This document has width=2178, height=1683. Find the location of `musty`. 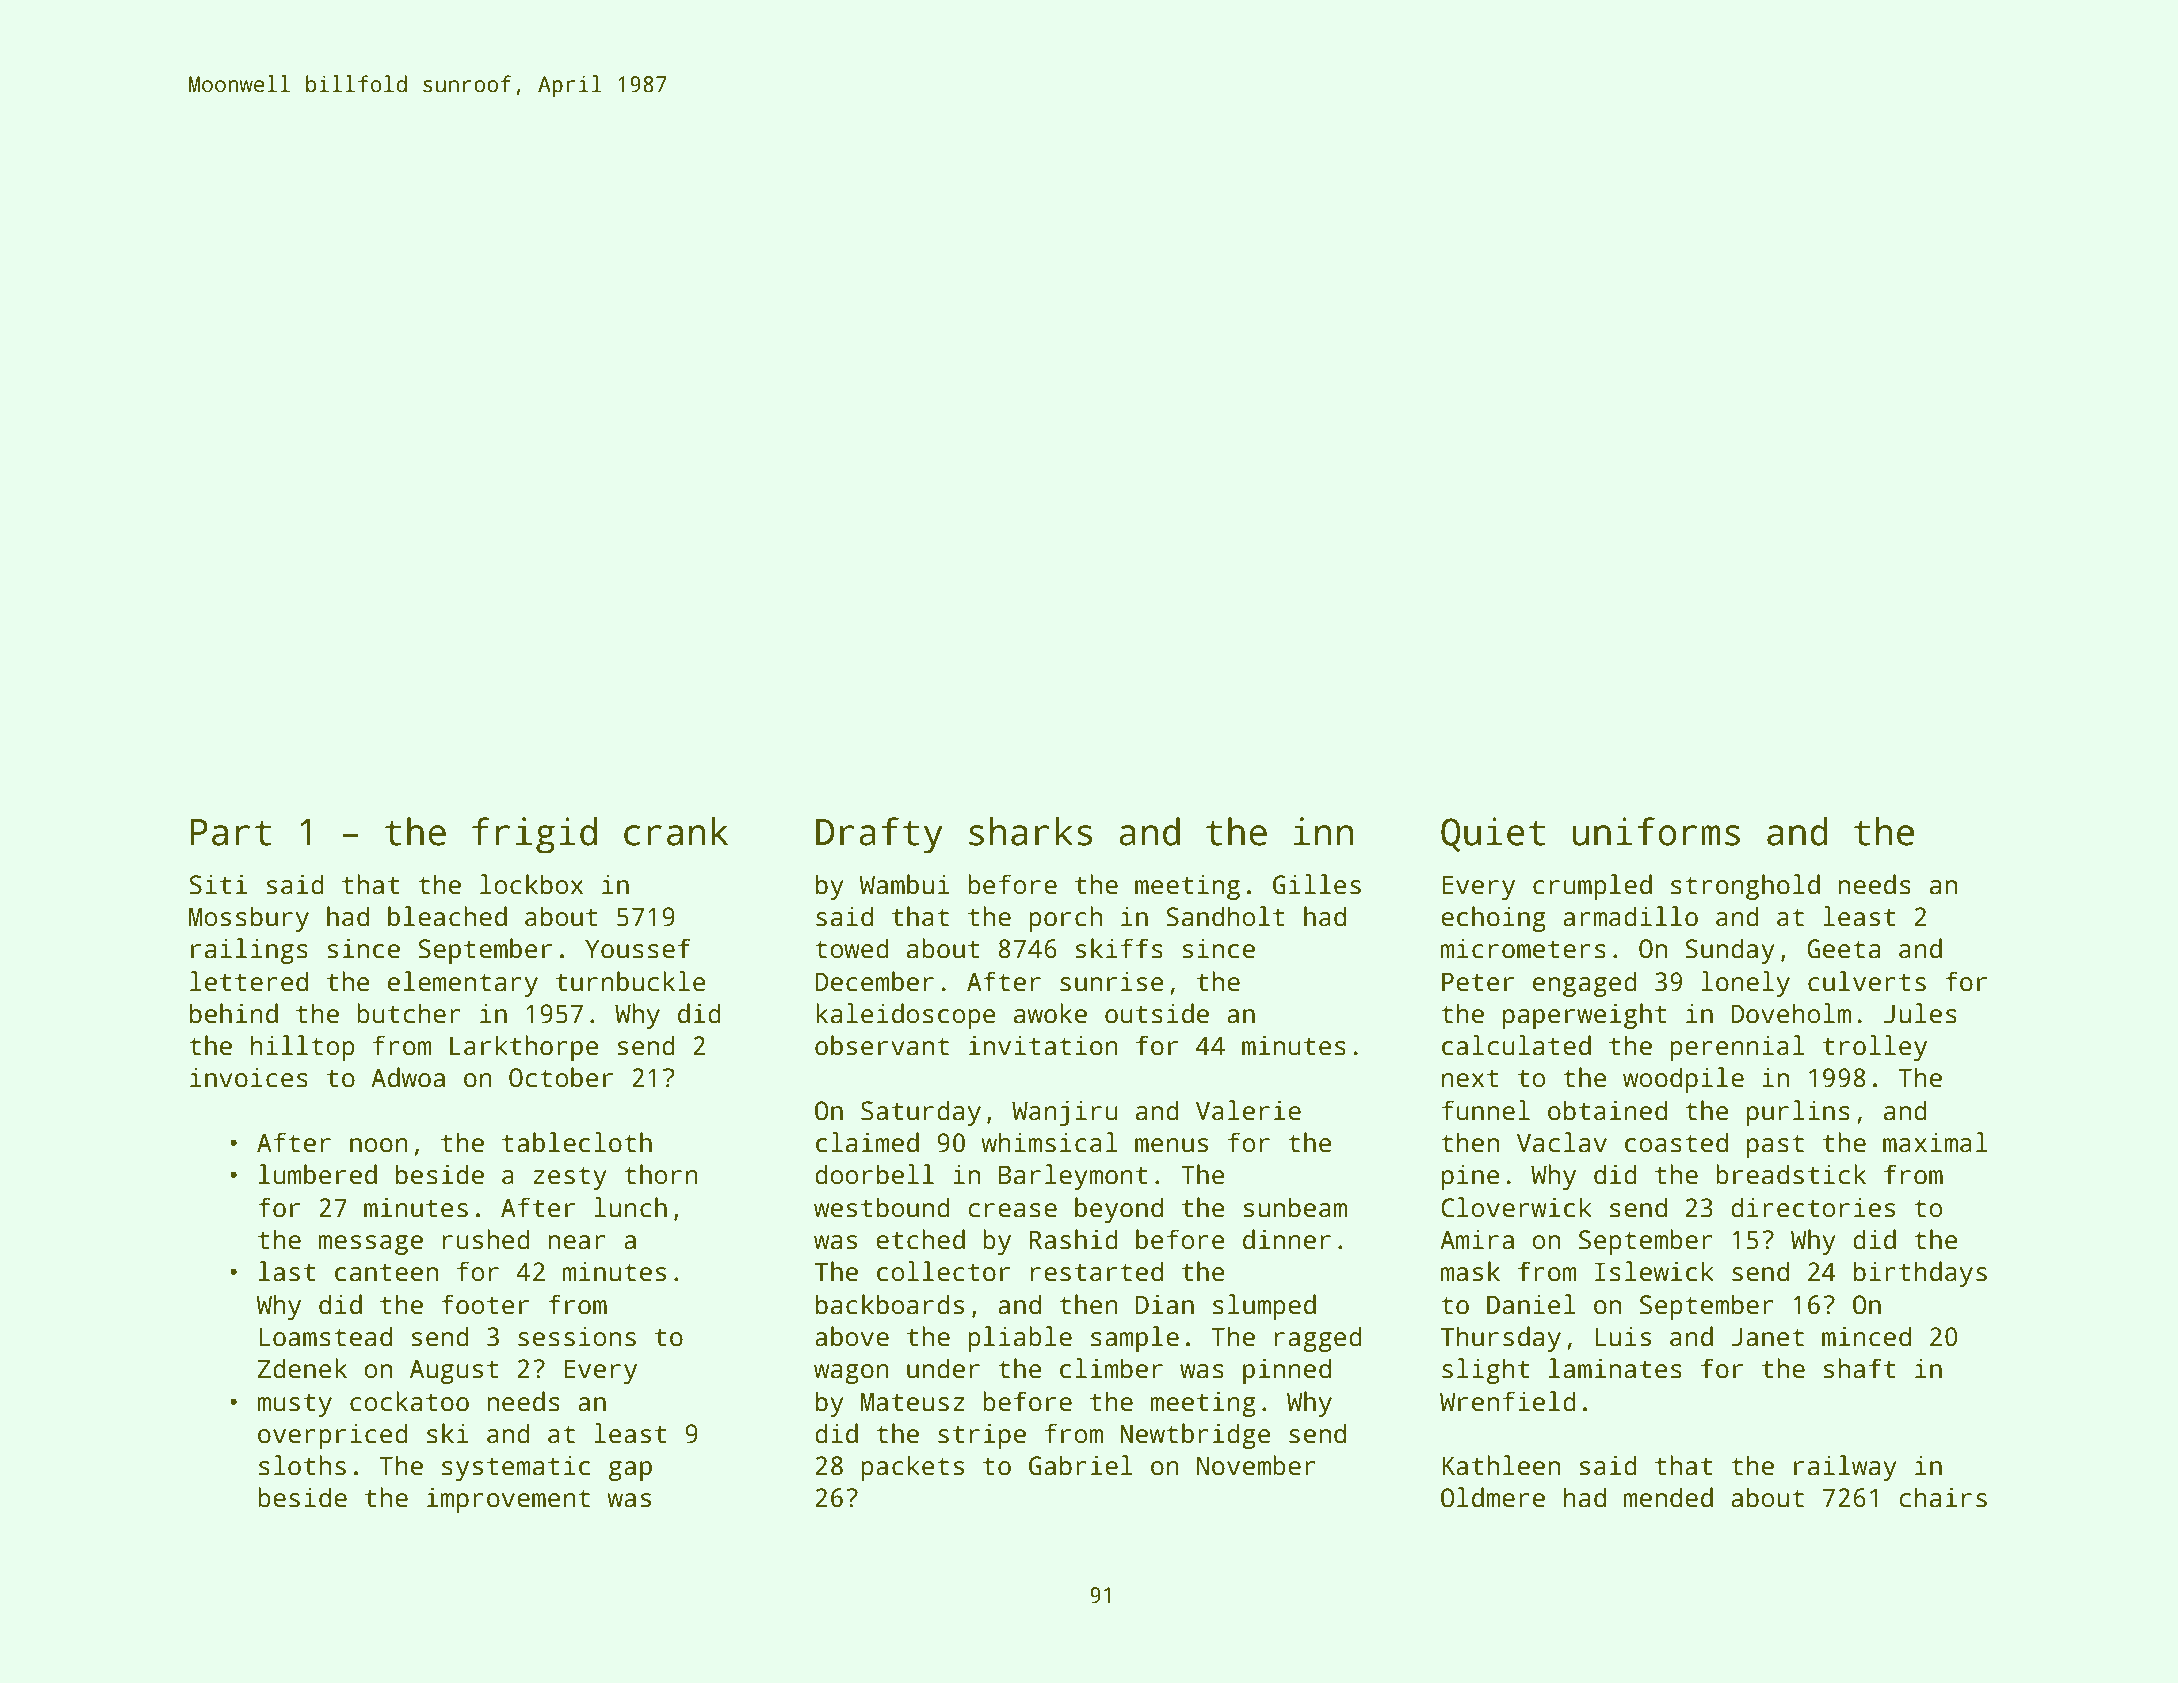

musty is located at coordinates (294, 1405).
